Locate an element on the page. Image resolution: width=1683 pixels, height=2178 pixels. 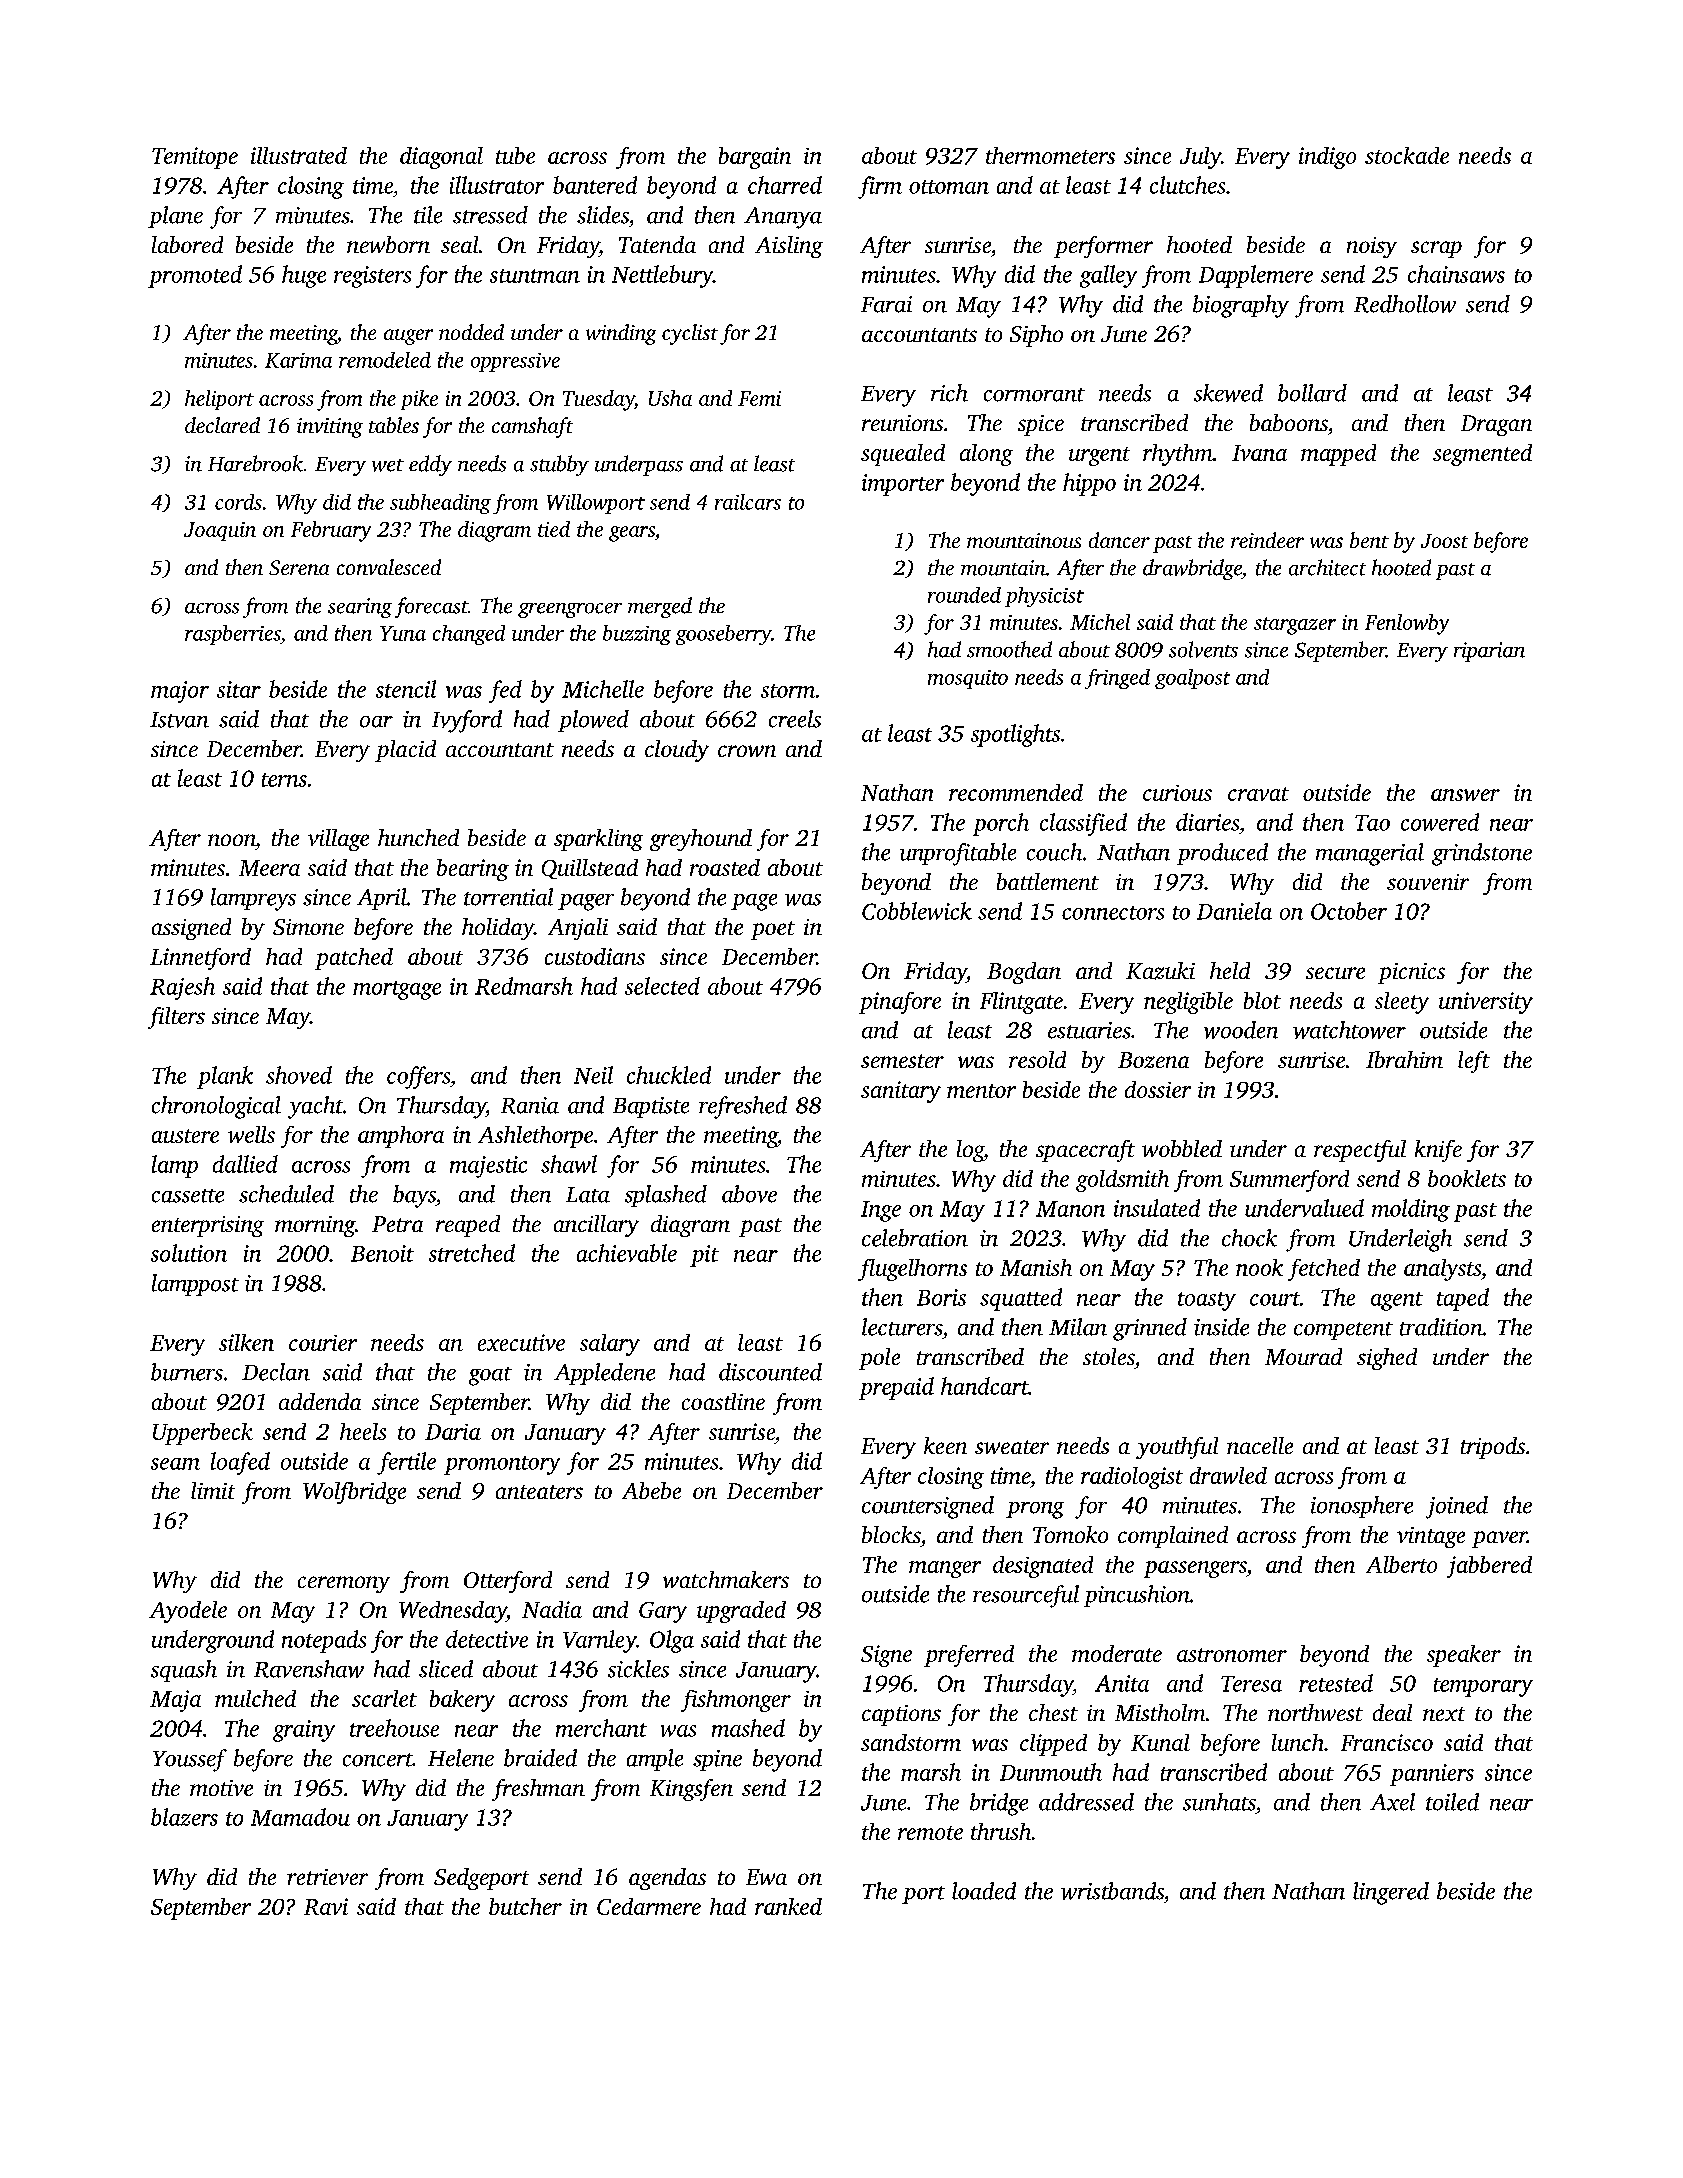
illustrator is located at coordinates (497, 185).
